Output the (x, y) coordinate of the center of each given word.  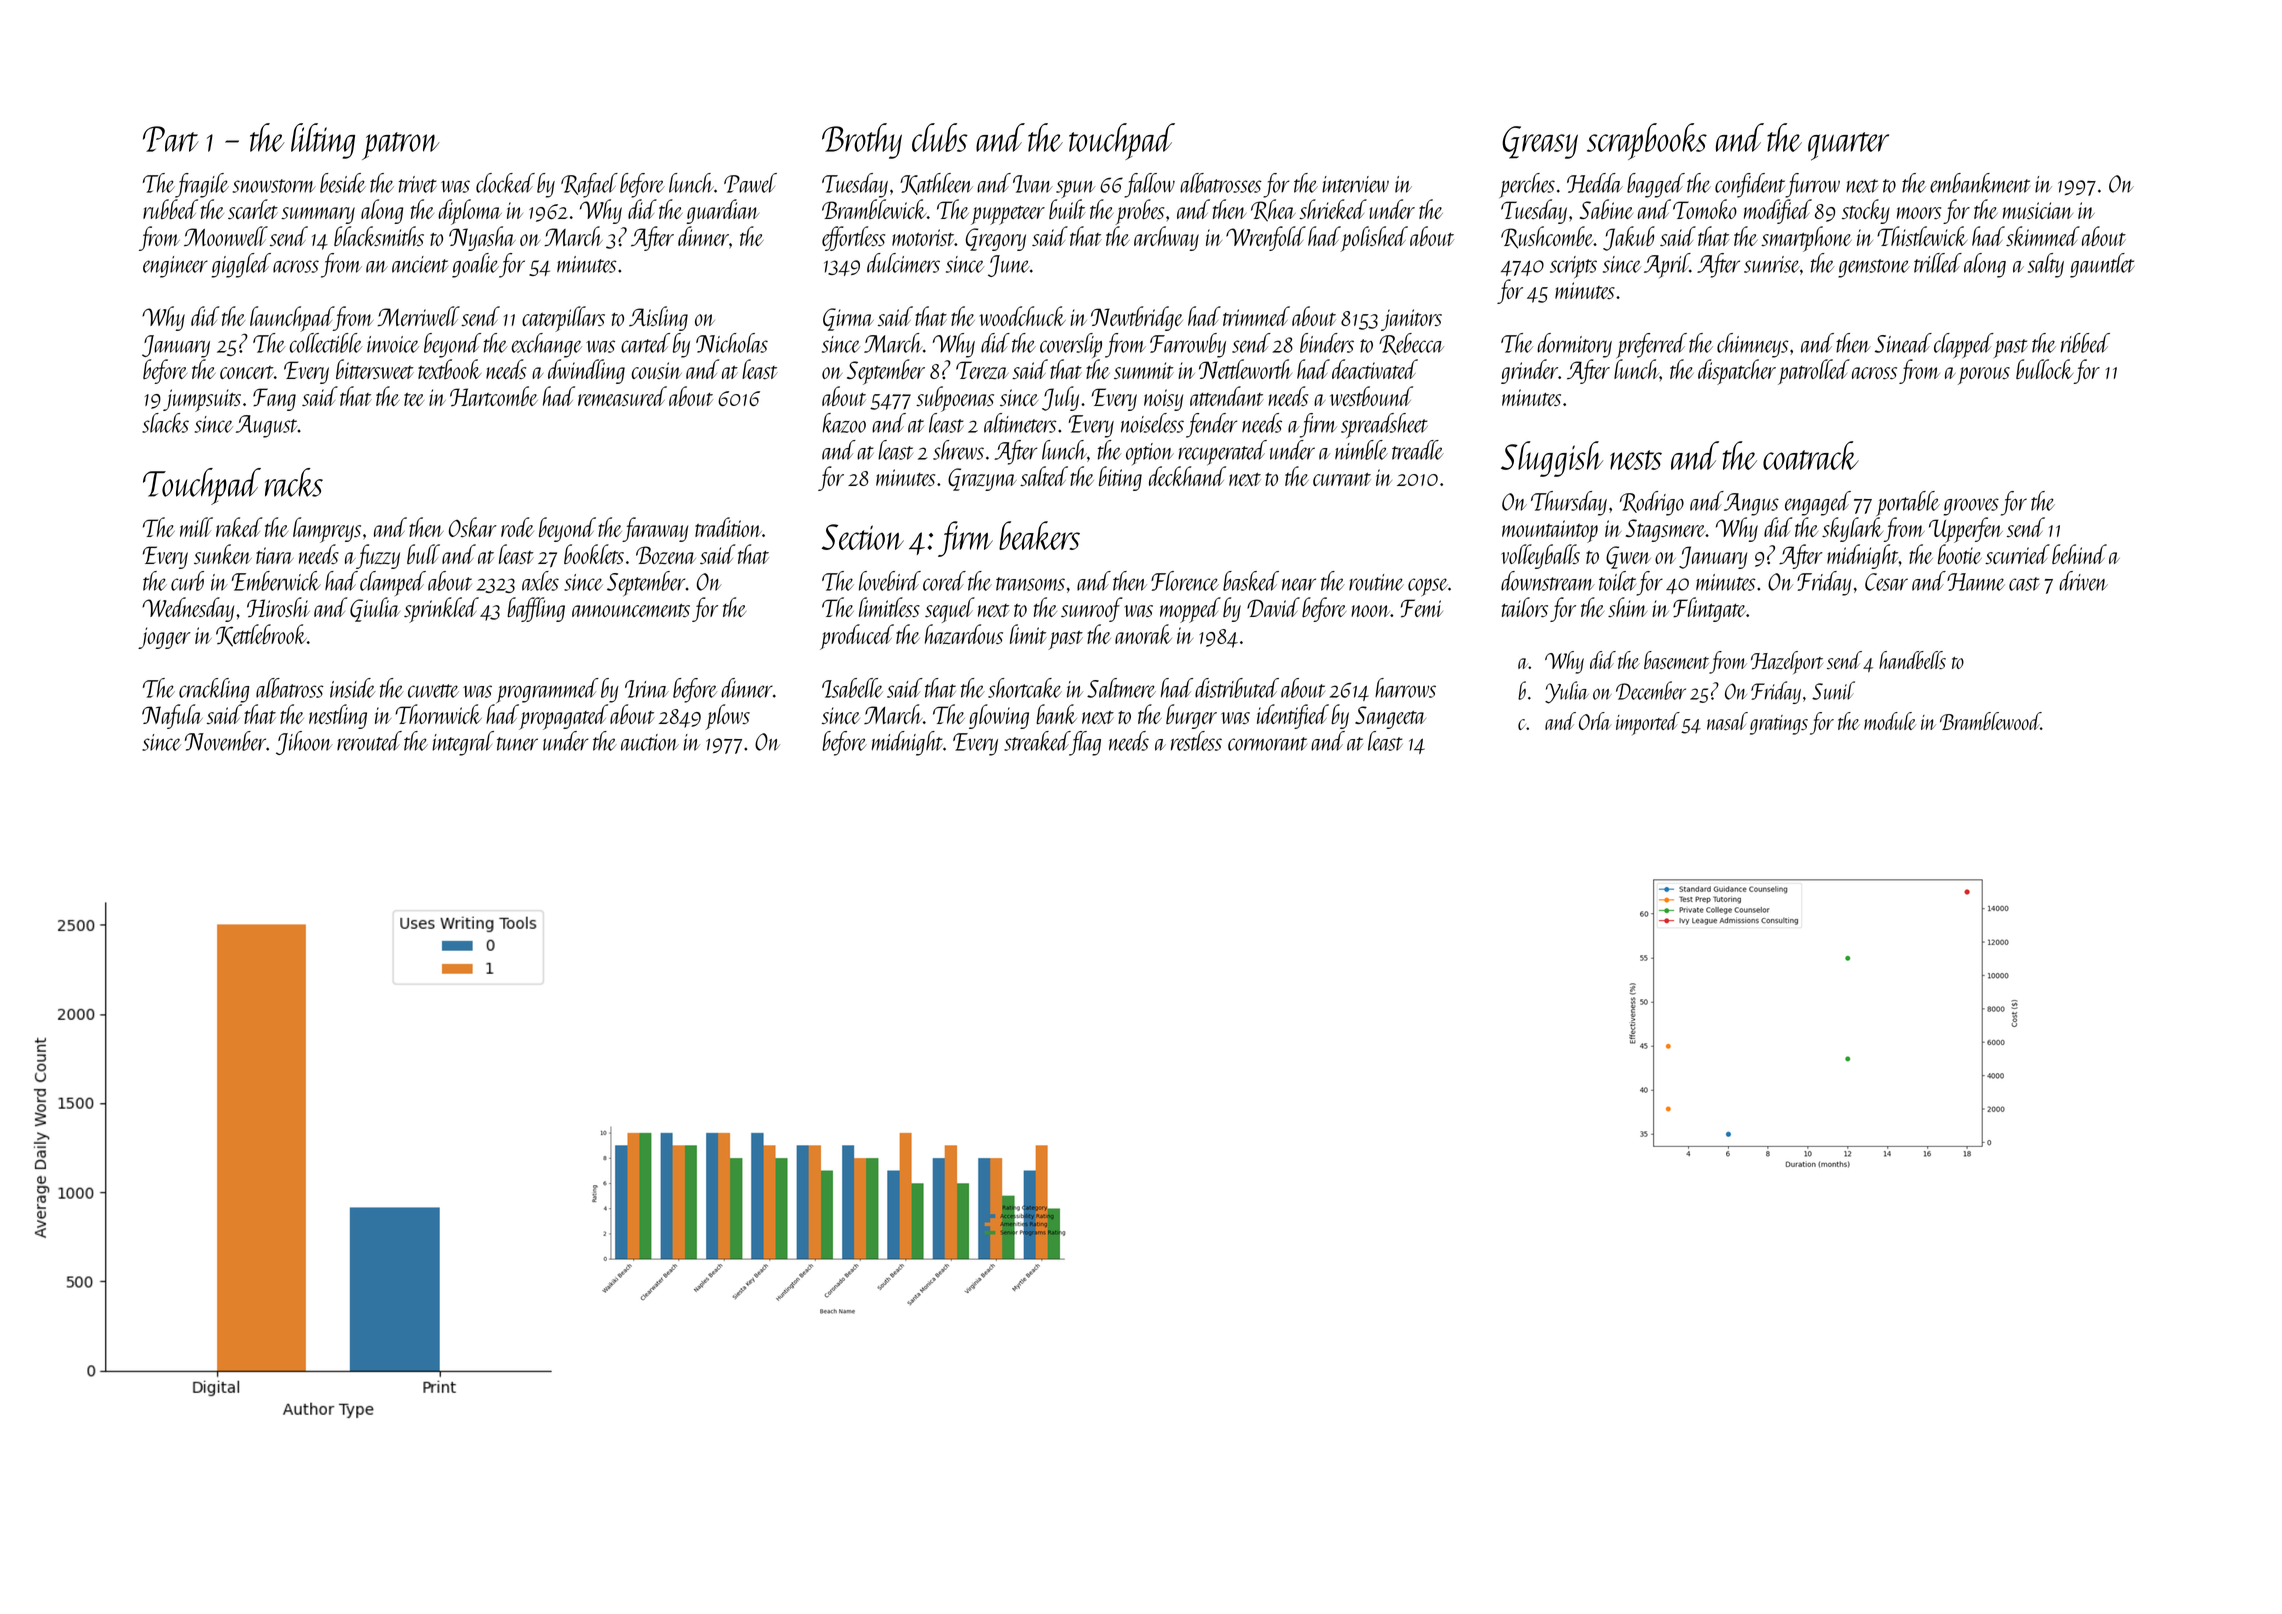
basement (1676, 660)
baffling (536, 609)
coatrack (1811, 455)
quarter (1848, 146)
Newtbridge (1137, 318)
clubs (940, 137)
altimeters (1020, 423)
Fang (274, 399)
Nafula (172, 716)
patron (400, 146)
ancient (420, 264)
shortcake (1025, 688)
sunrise (1772, 264)
